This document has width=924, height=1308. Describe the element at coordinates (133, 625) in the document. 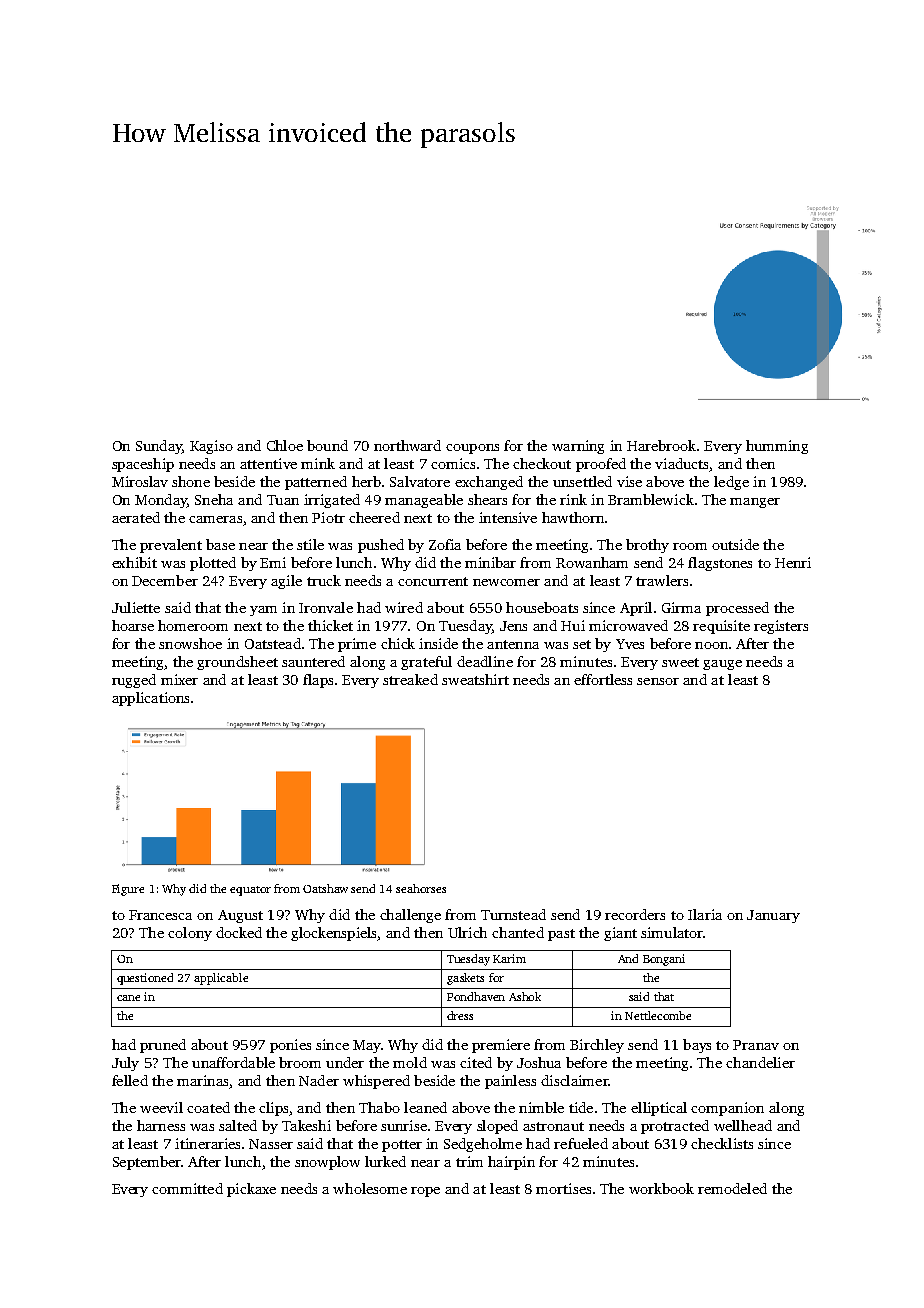

I see `hoarse` at that location.
